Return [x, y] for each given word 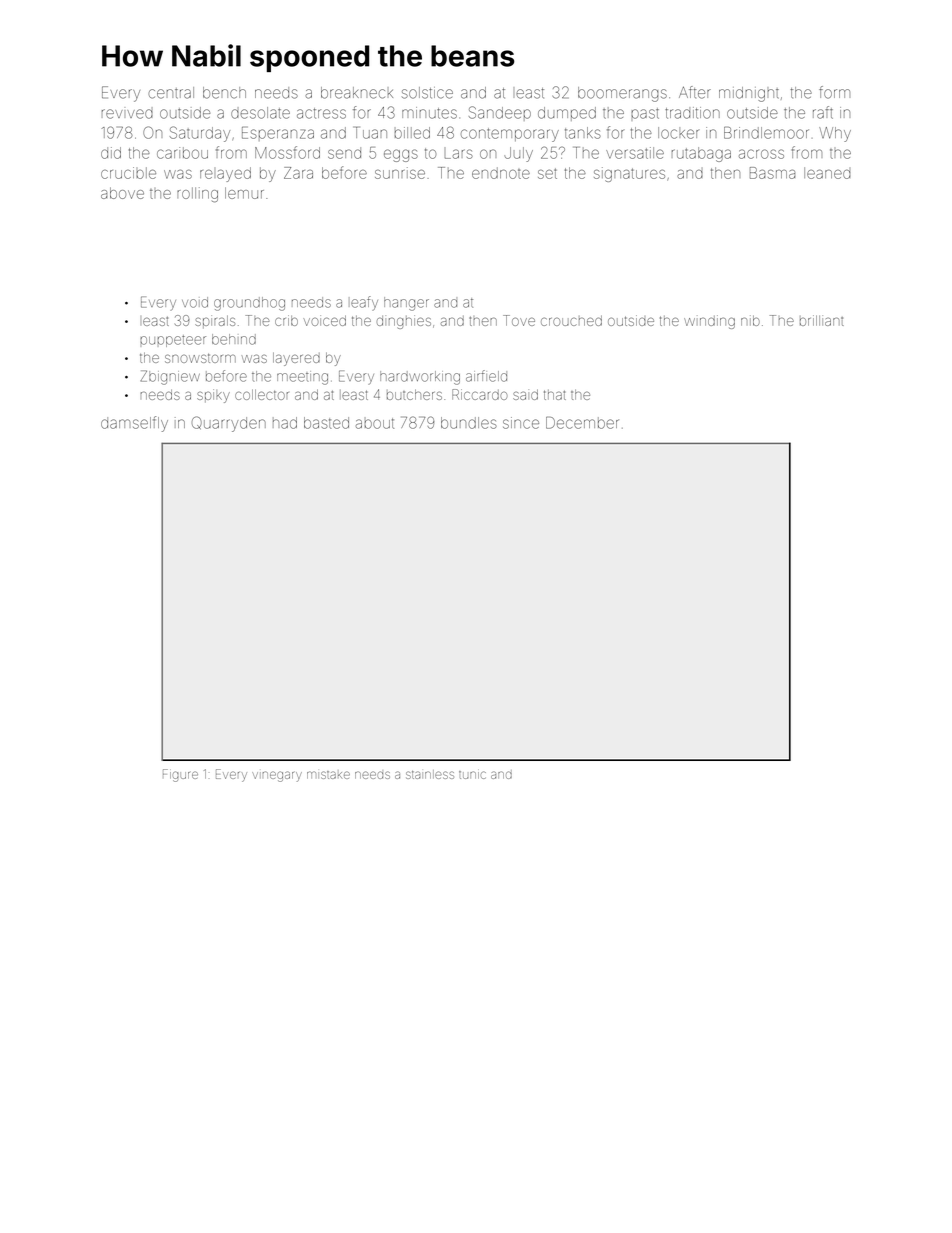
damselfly [134, 424]
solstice [427, 93]
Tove [519, 320]
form [834, 92]
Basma [772, 173]
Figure [180, 775]
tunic [472, 775]
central [171, 93]
